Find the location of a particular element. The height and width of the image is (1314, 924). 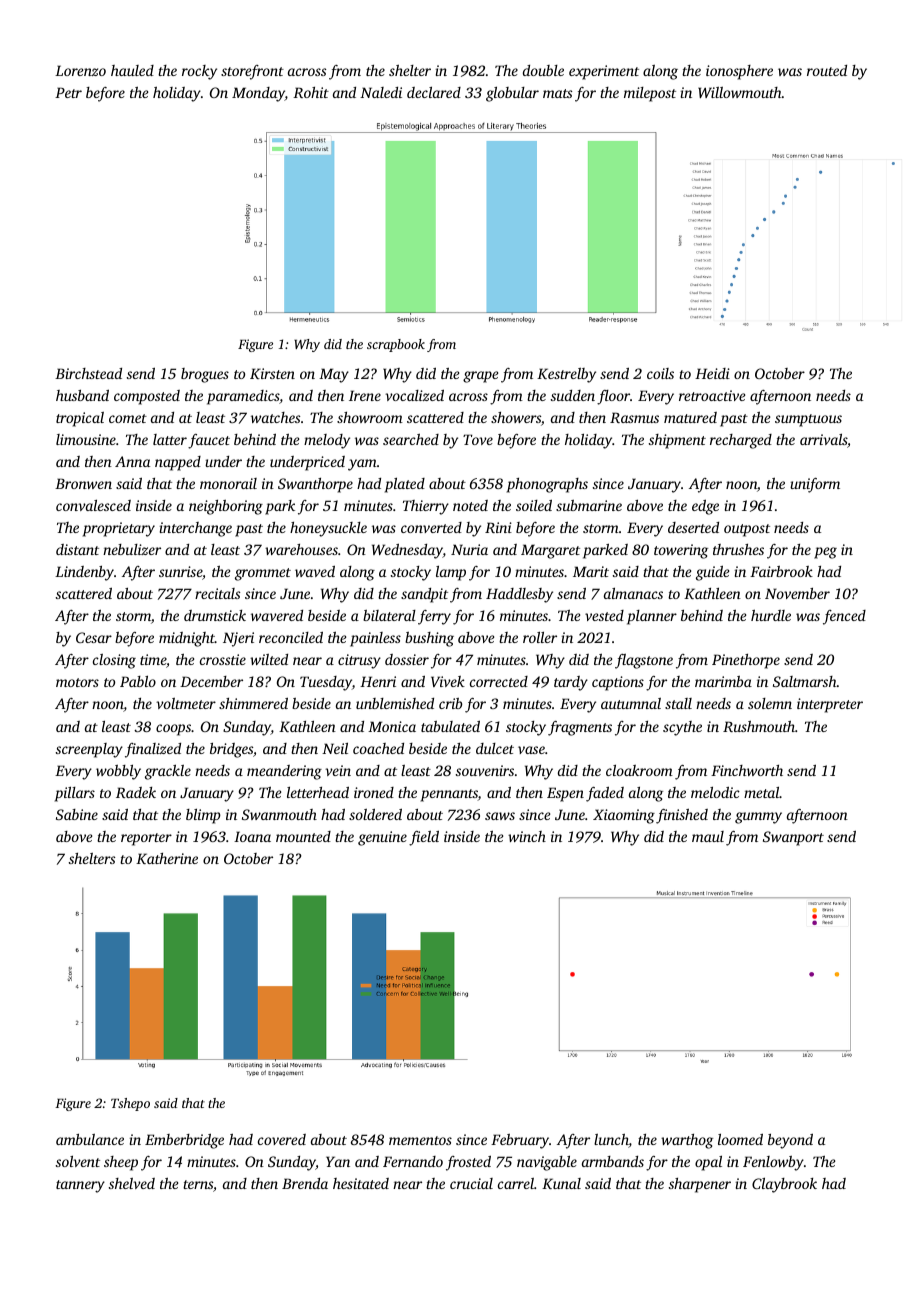

scrapbook is located at coordinates (396, 345).
